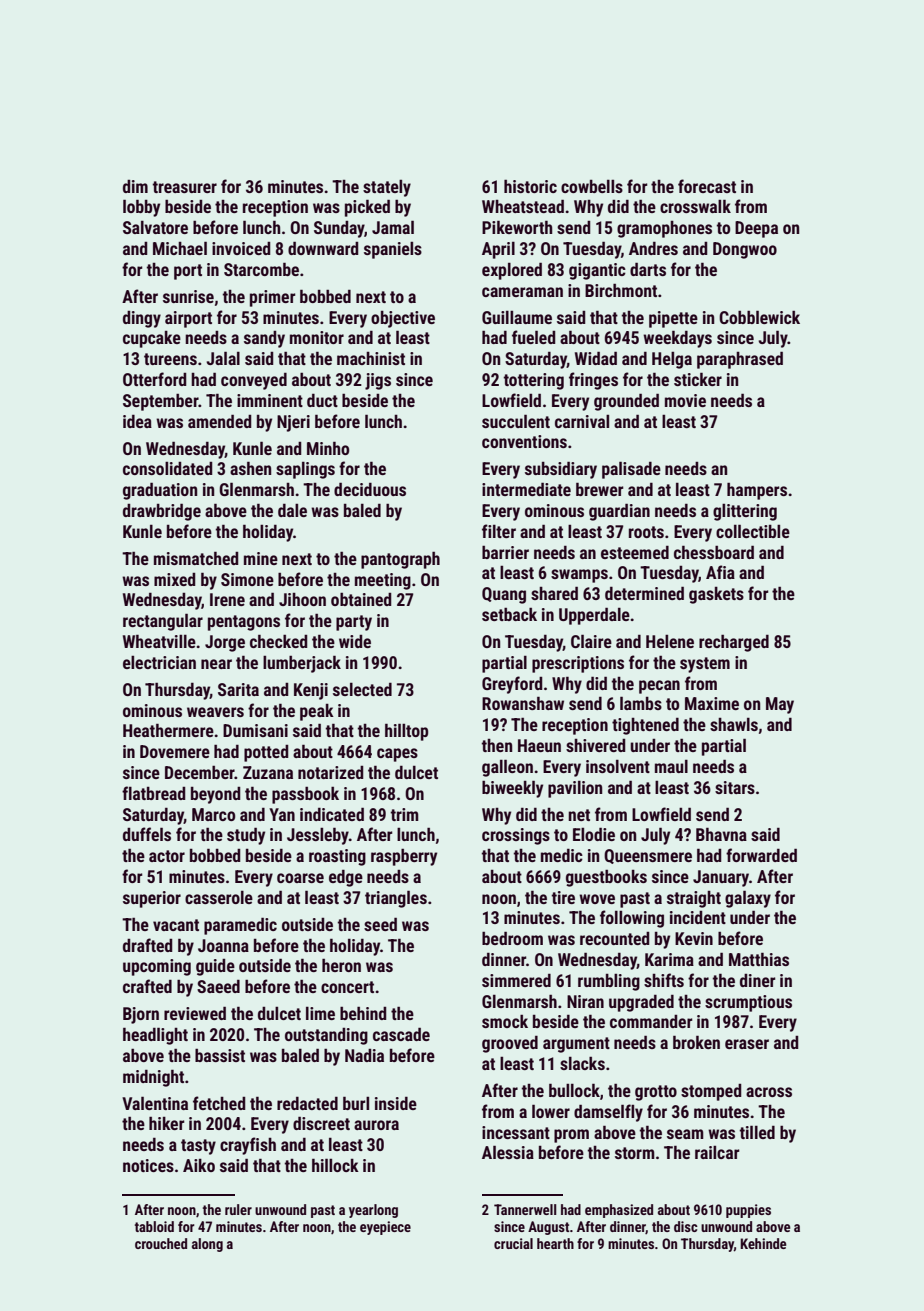  Describe the element at coordinates (307, 1103) in the screenshot. I see `redacted` at that location.
